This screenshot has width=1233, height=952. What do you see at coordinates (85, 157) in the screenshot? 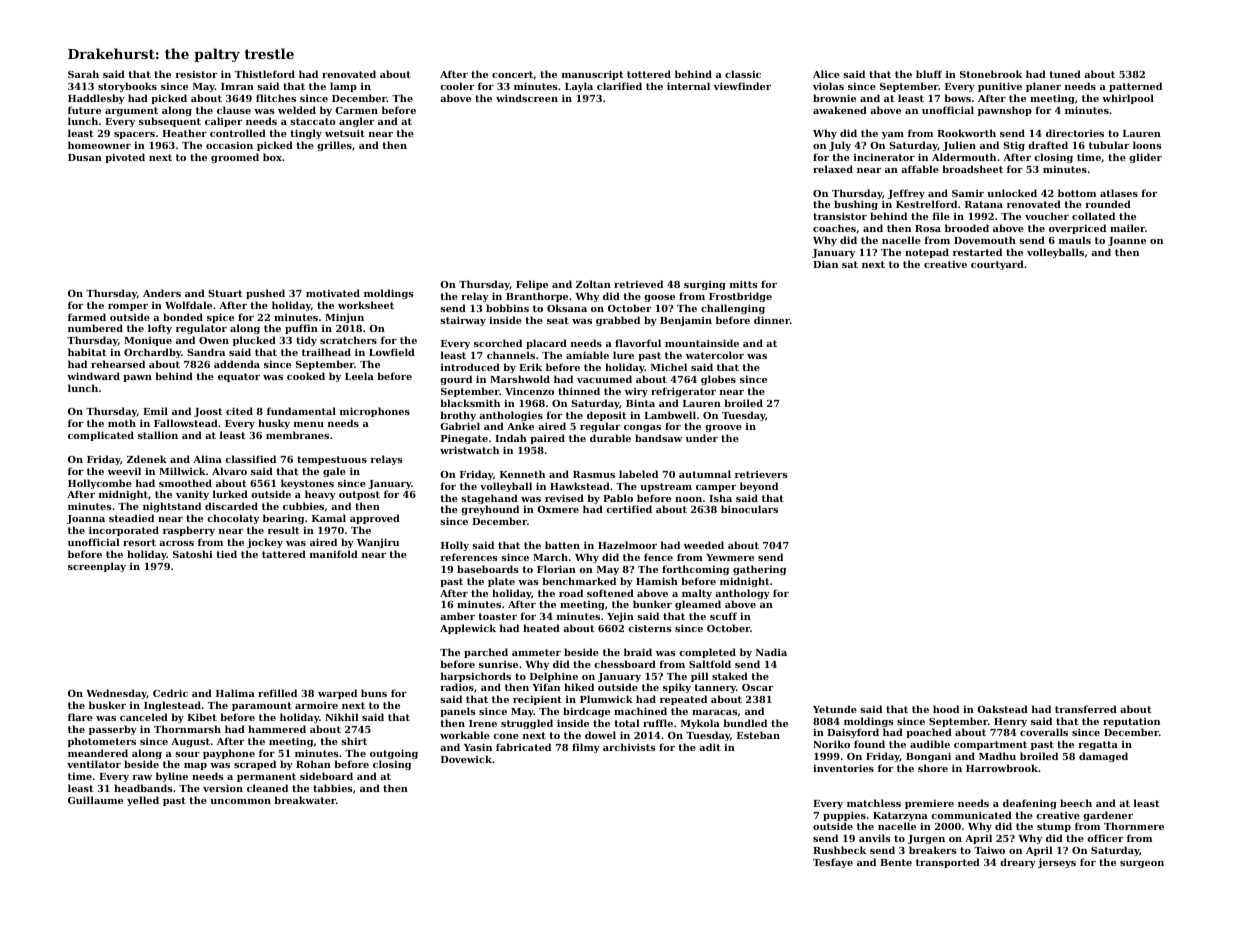
I see `Dusan` at bounding box center [85, 157].
